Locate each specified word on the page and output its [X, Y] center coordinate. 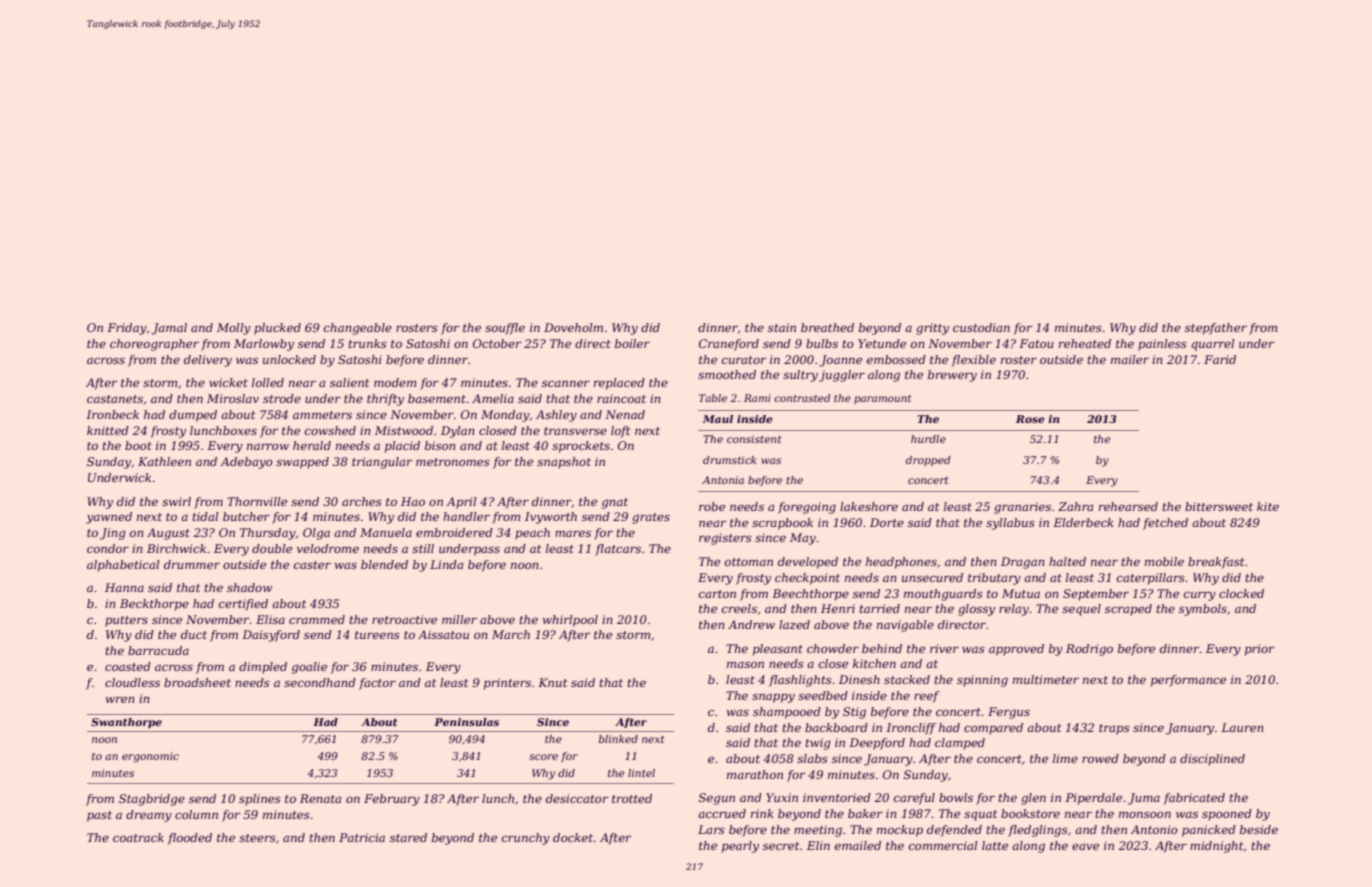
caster [312, 565]
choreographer [154, 345]
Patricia [362, 837]
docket [573, 837]
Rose [1030, 419]
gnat [615, 503]
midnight [1216, 847]
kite [1268, 506]
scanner [566, 383]
